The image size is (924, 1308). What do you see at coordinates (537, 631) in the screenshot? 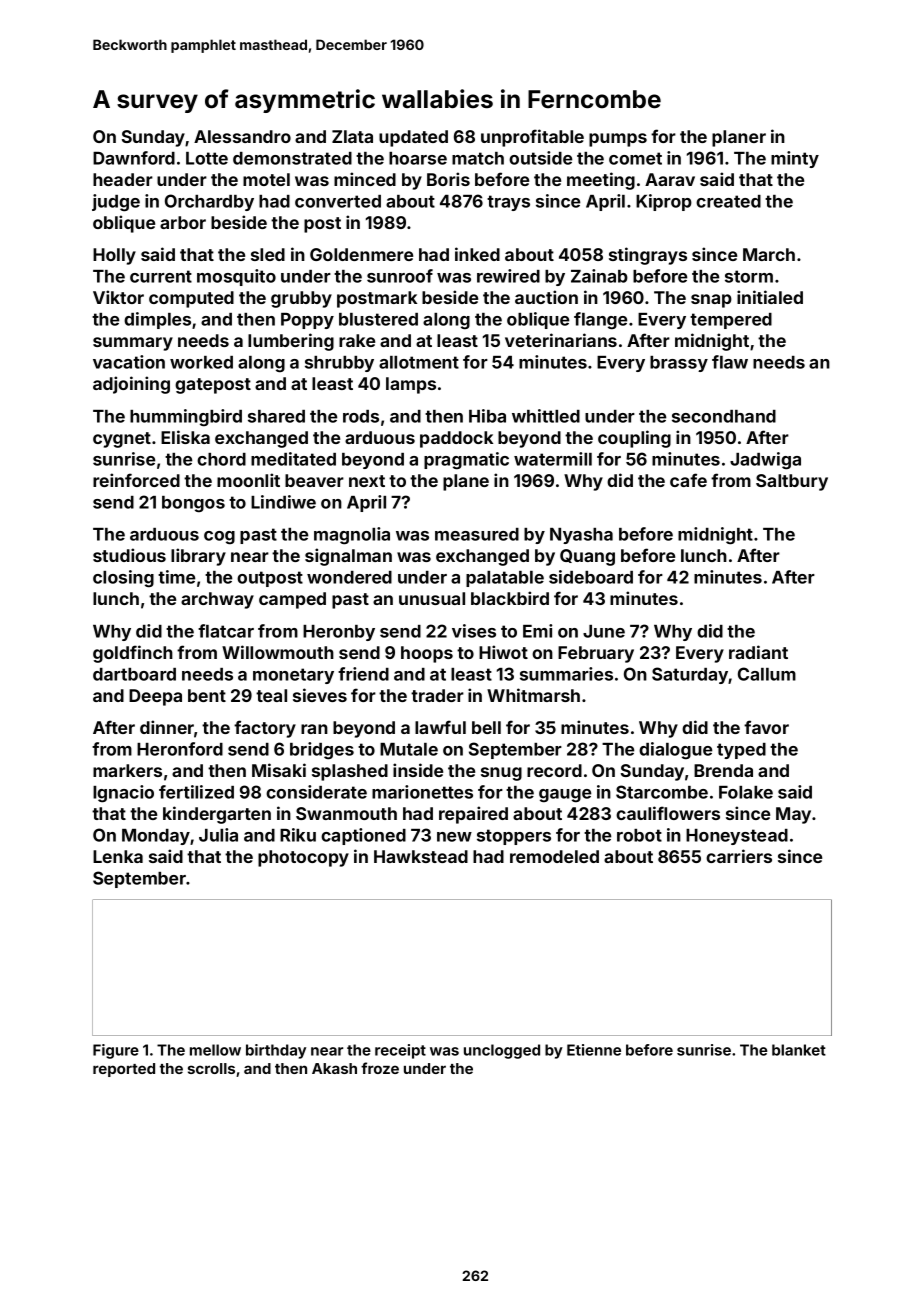
I see `Emi` at bounding box center [537, 631].
